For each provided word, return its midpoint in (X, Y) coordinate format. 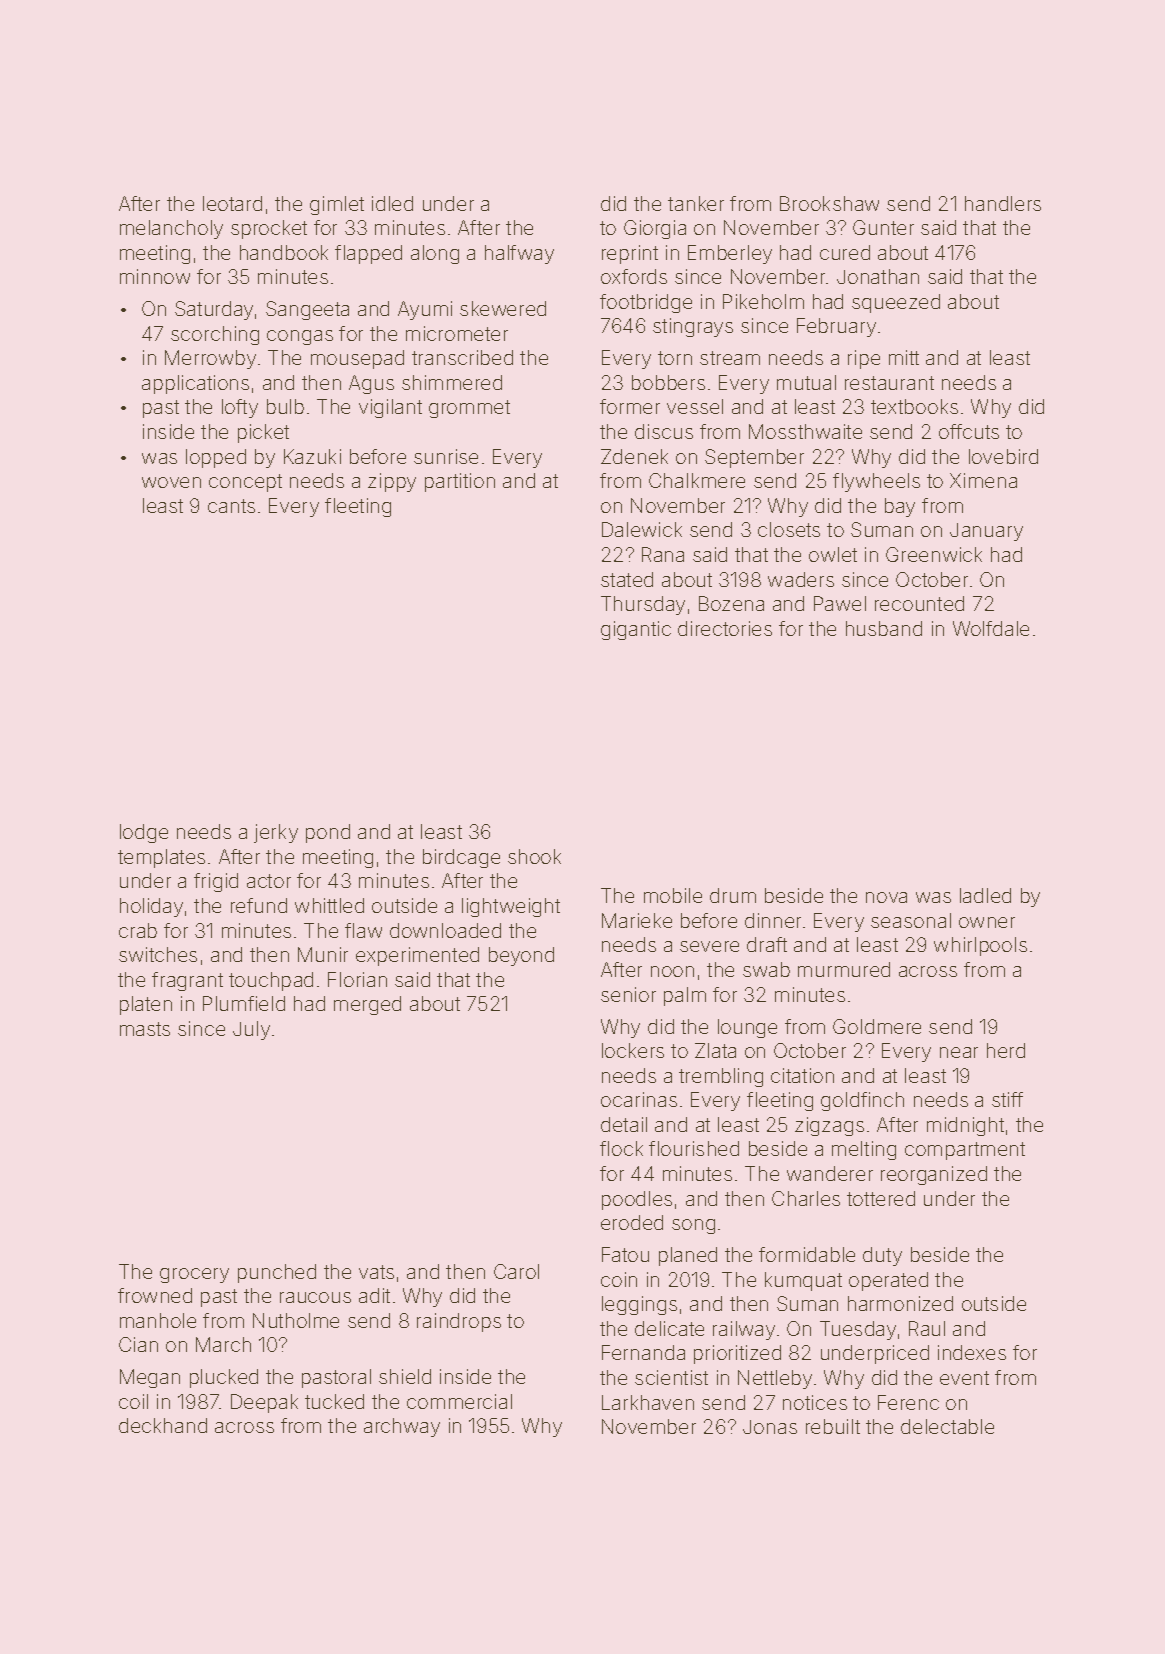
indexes (972, 1352)
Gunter (883, 227)
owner (987, 922)
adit (374, 1295)
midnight (965, 1126)
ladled (985, 895)
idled (392, 203)
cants (231, 506)
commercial (459, 1401)
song (693, 1226)
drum (733, 895)
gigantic (636, 630)
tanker (696, 203)
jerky (276, 833)
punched (277, 1273)
